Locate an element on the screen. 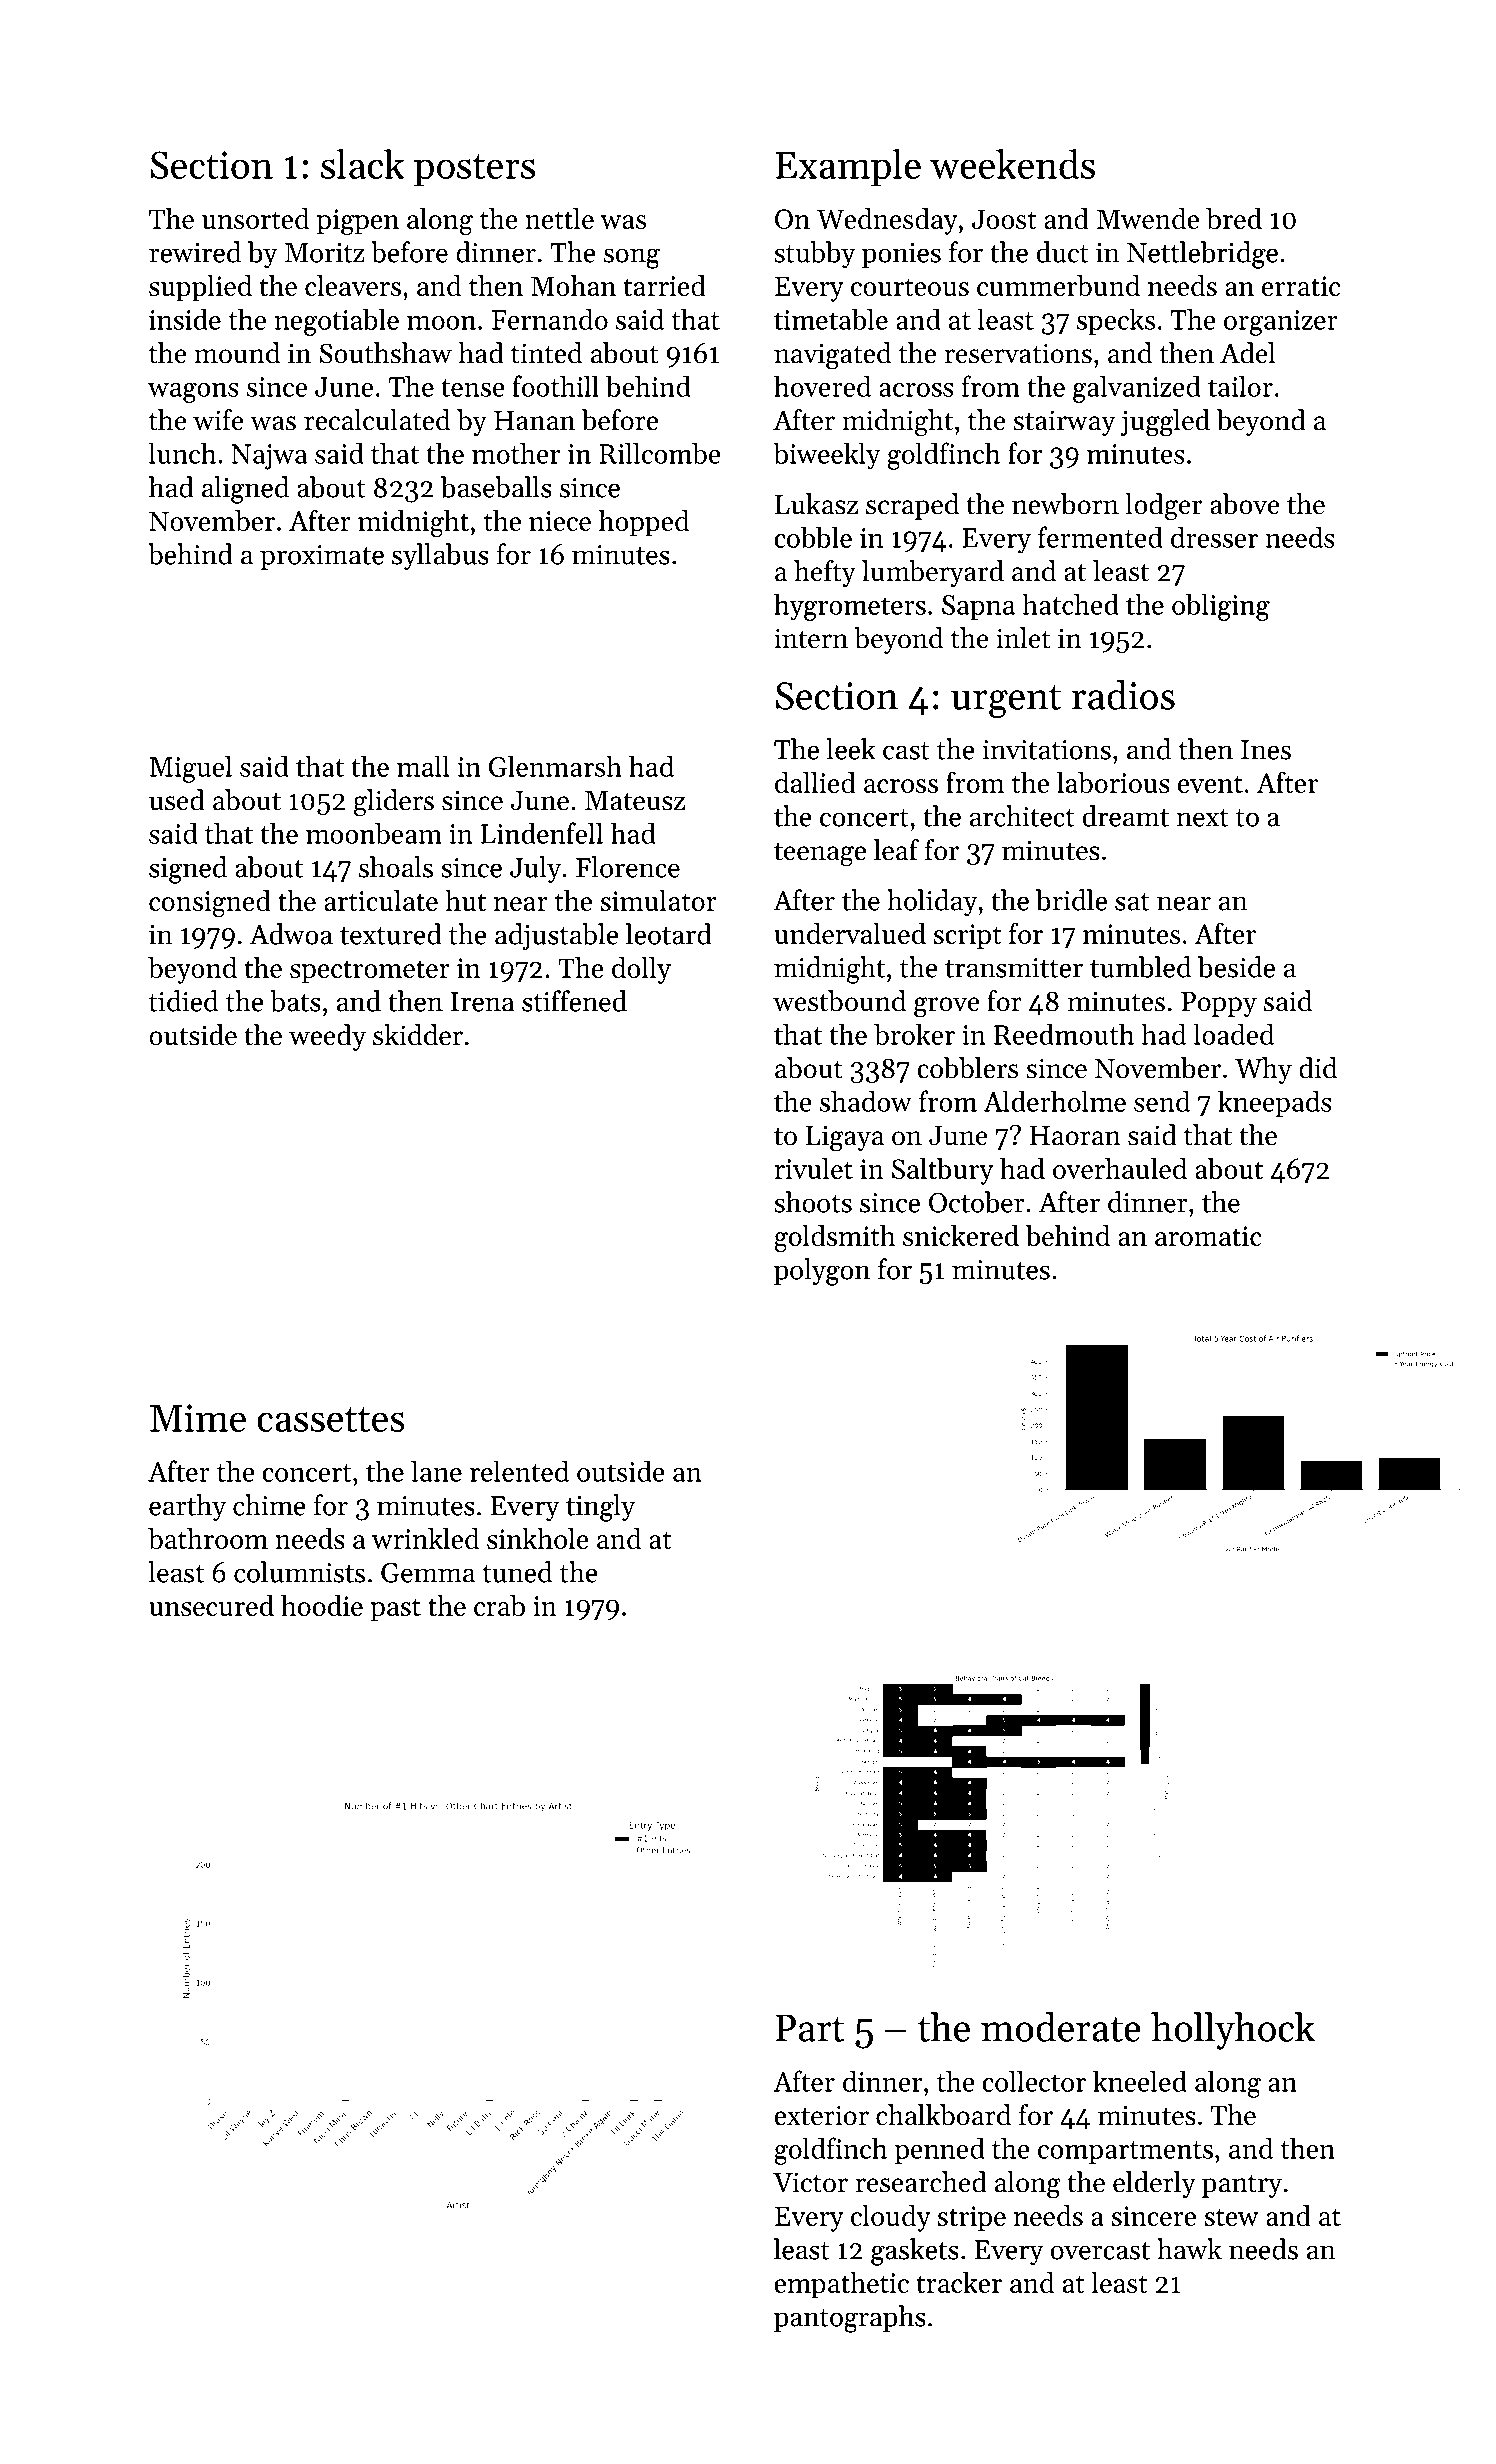 The image size is (1496, 2464). shoots is located at coordinates (813, 1202).
